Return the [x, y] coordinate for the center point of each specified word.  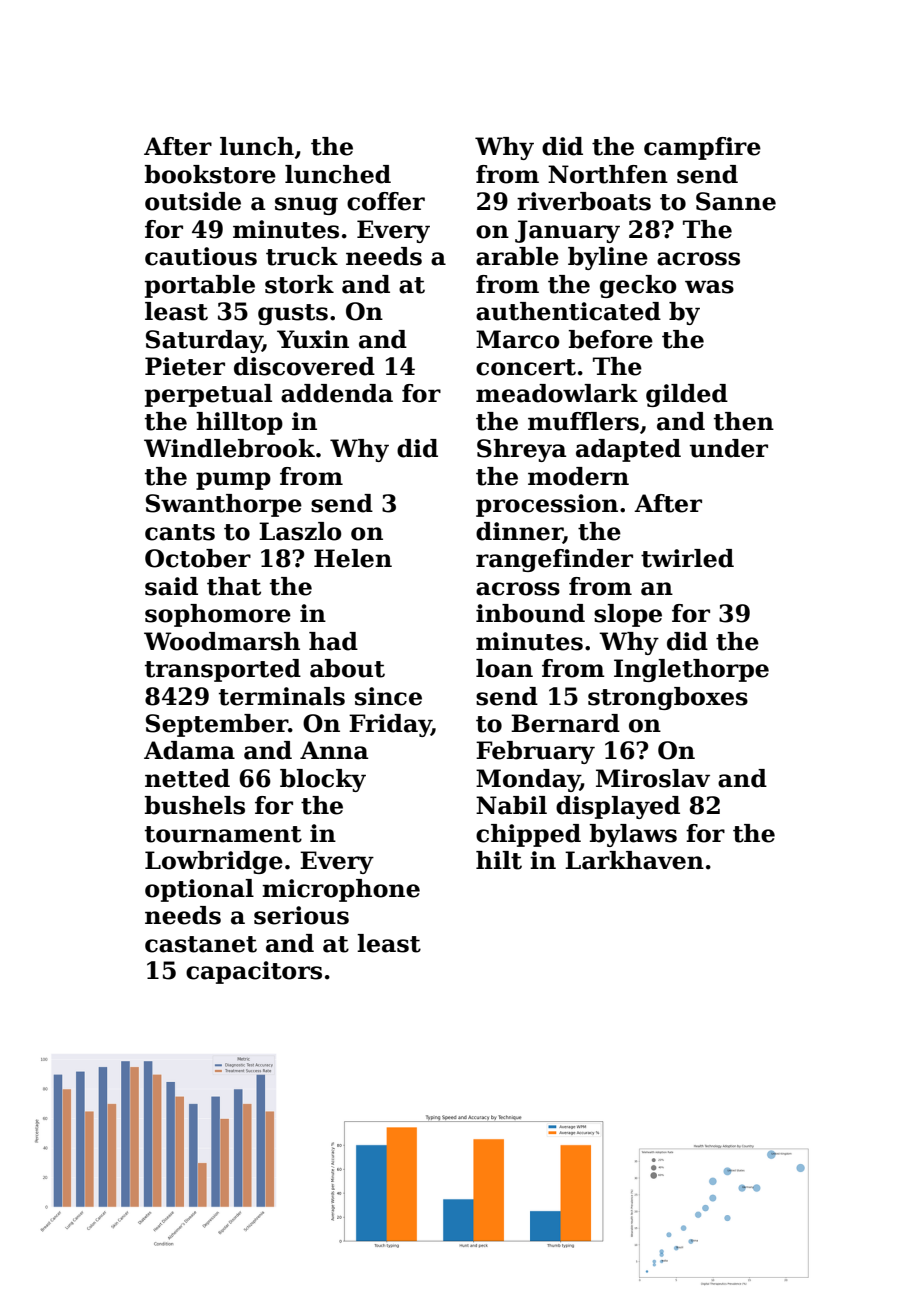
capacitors [254, 972]
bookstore [210, 174]
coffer [386, 201]
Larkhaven [634, 860]
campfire [702, 148]
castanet [201, 944]
